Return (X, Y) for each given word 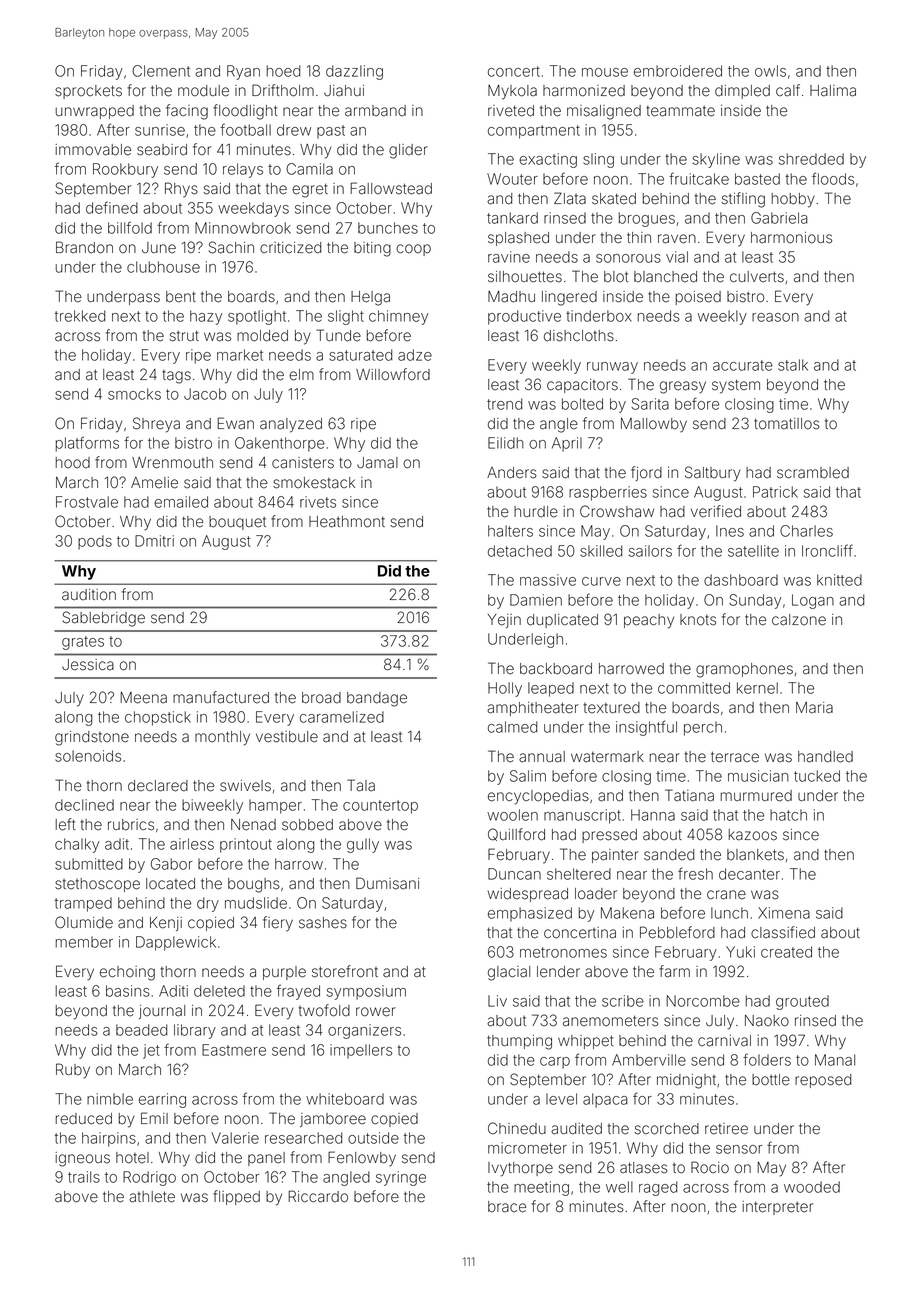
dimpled (742, 92)
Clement (161, 71)
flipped (236, 1197)
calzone (799, 620)
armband (375, 111)
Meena (143, 698)
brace (507, 1207)
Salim (528, 776)
